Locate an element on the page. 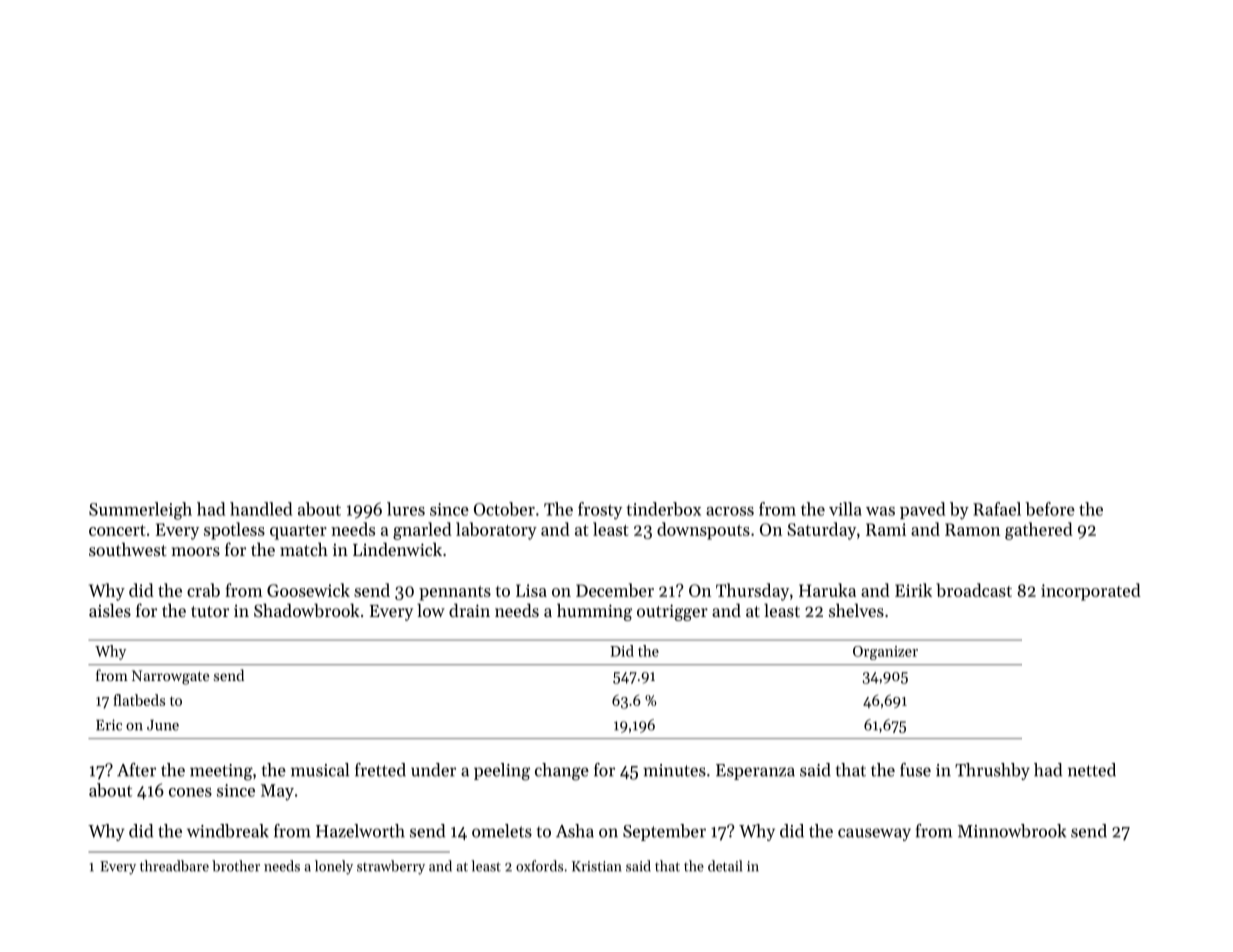 The width and height of the page is (1233, 952). brother is located at coordinates (236, 866).
